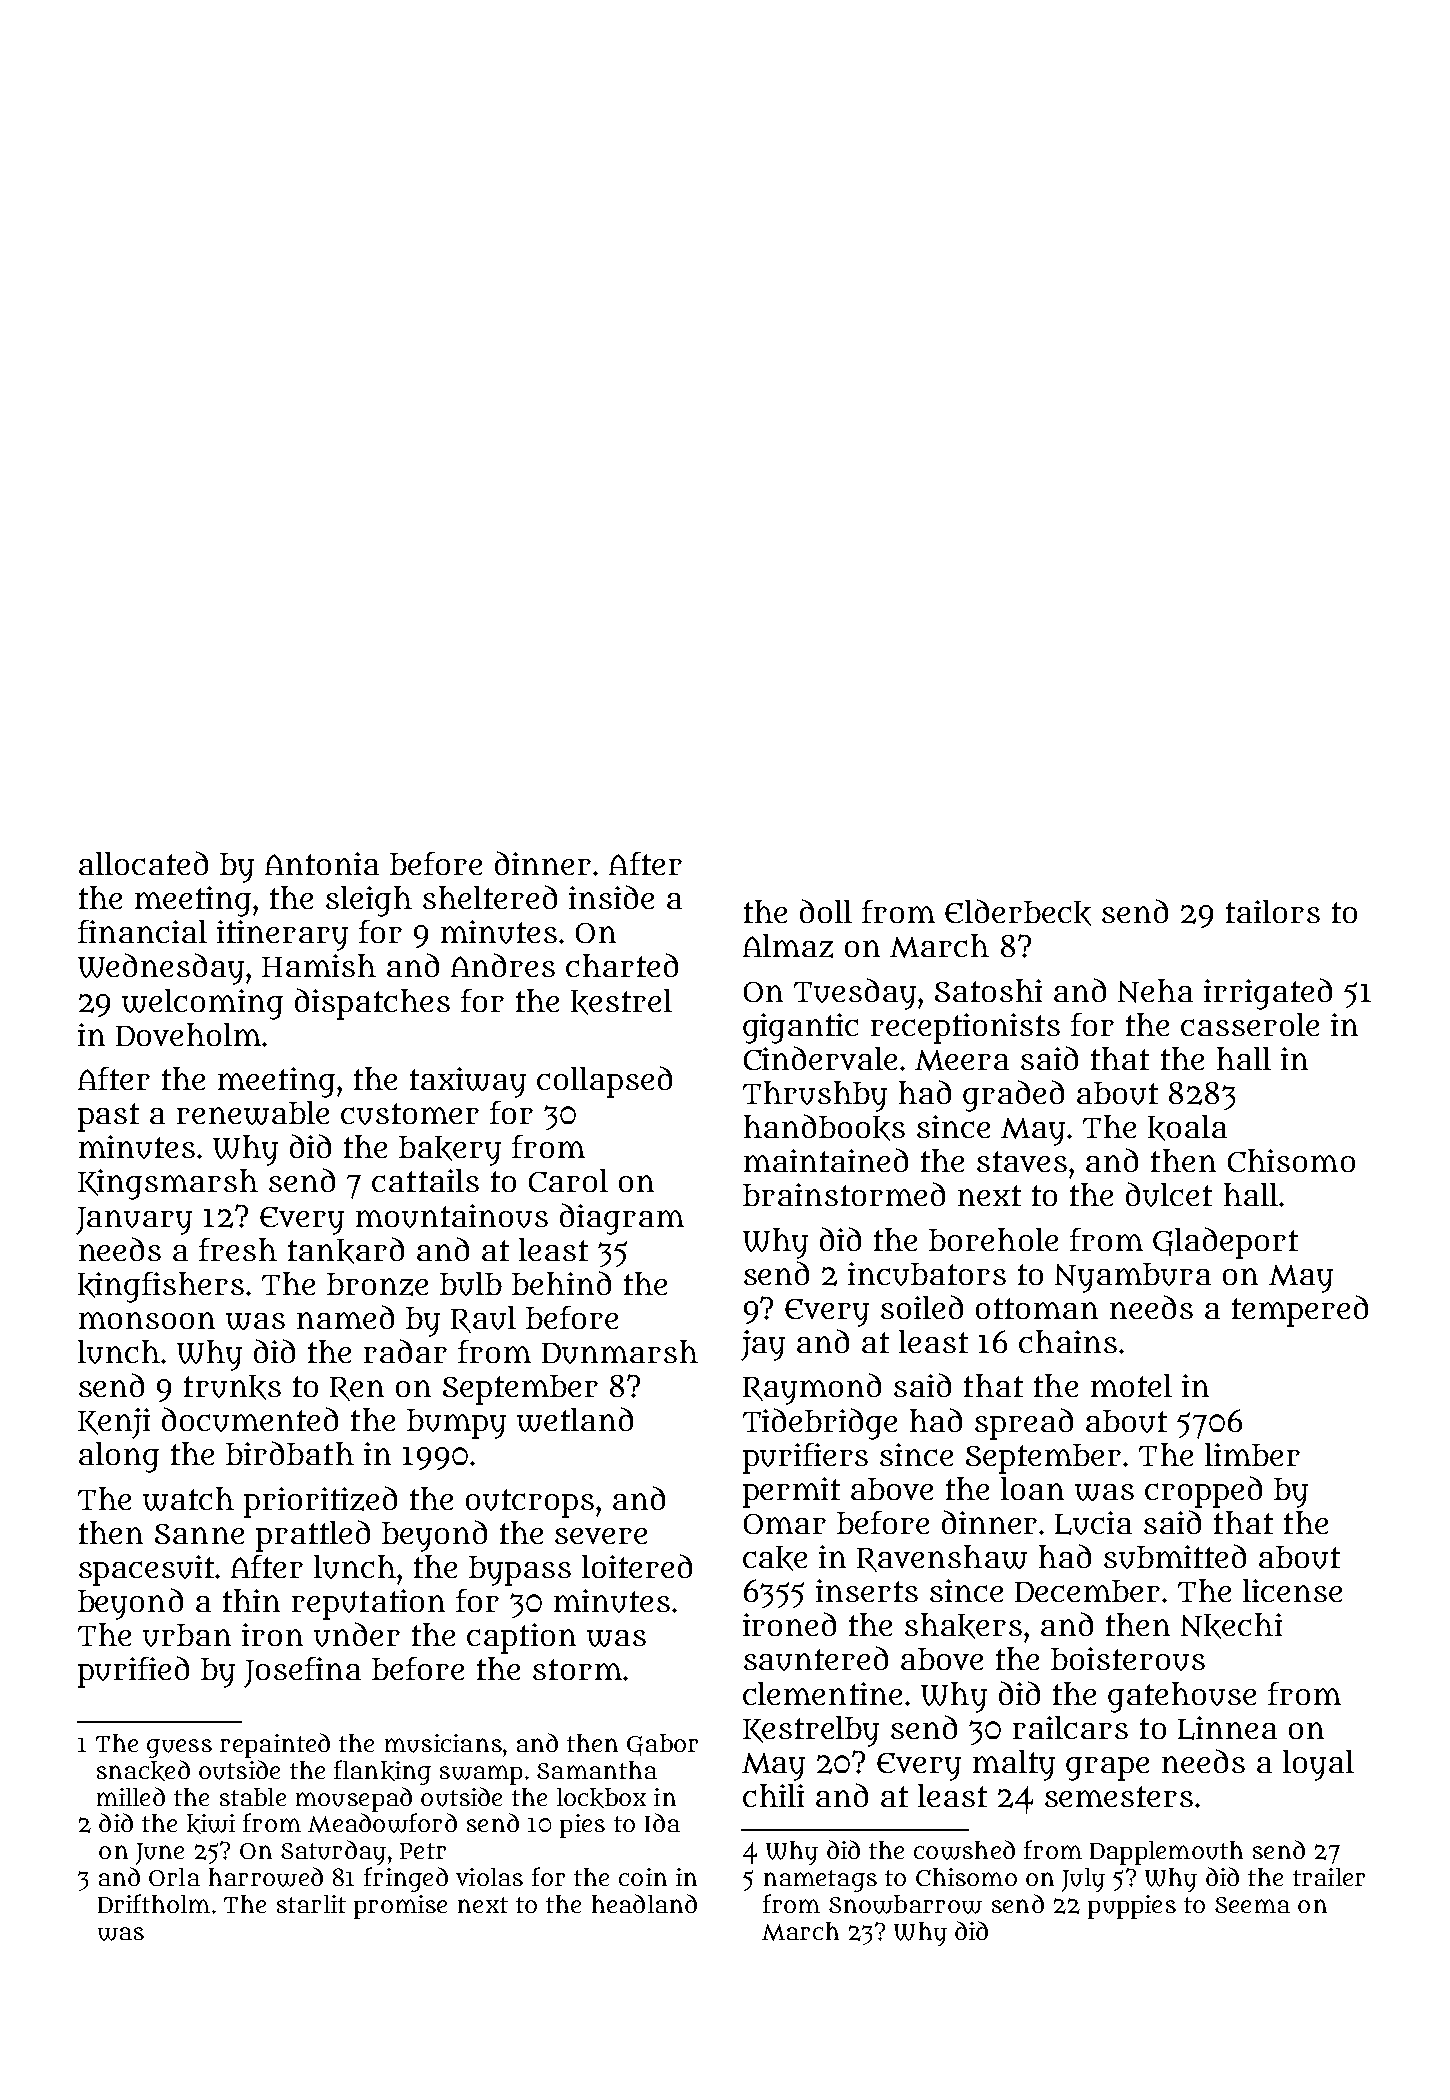 The height and width of the screenshot is (2100, 1450). What do you see at coordinates (905, 1904) in the screenshot?
I see `Snowbarrow` at bounding box center [905, 1904].
